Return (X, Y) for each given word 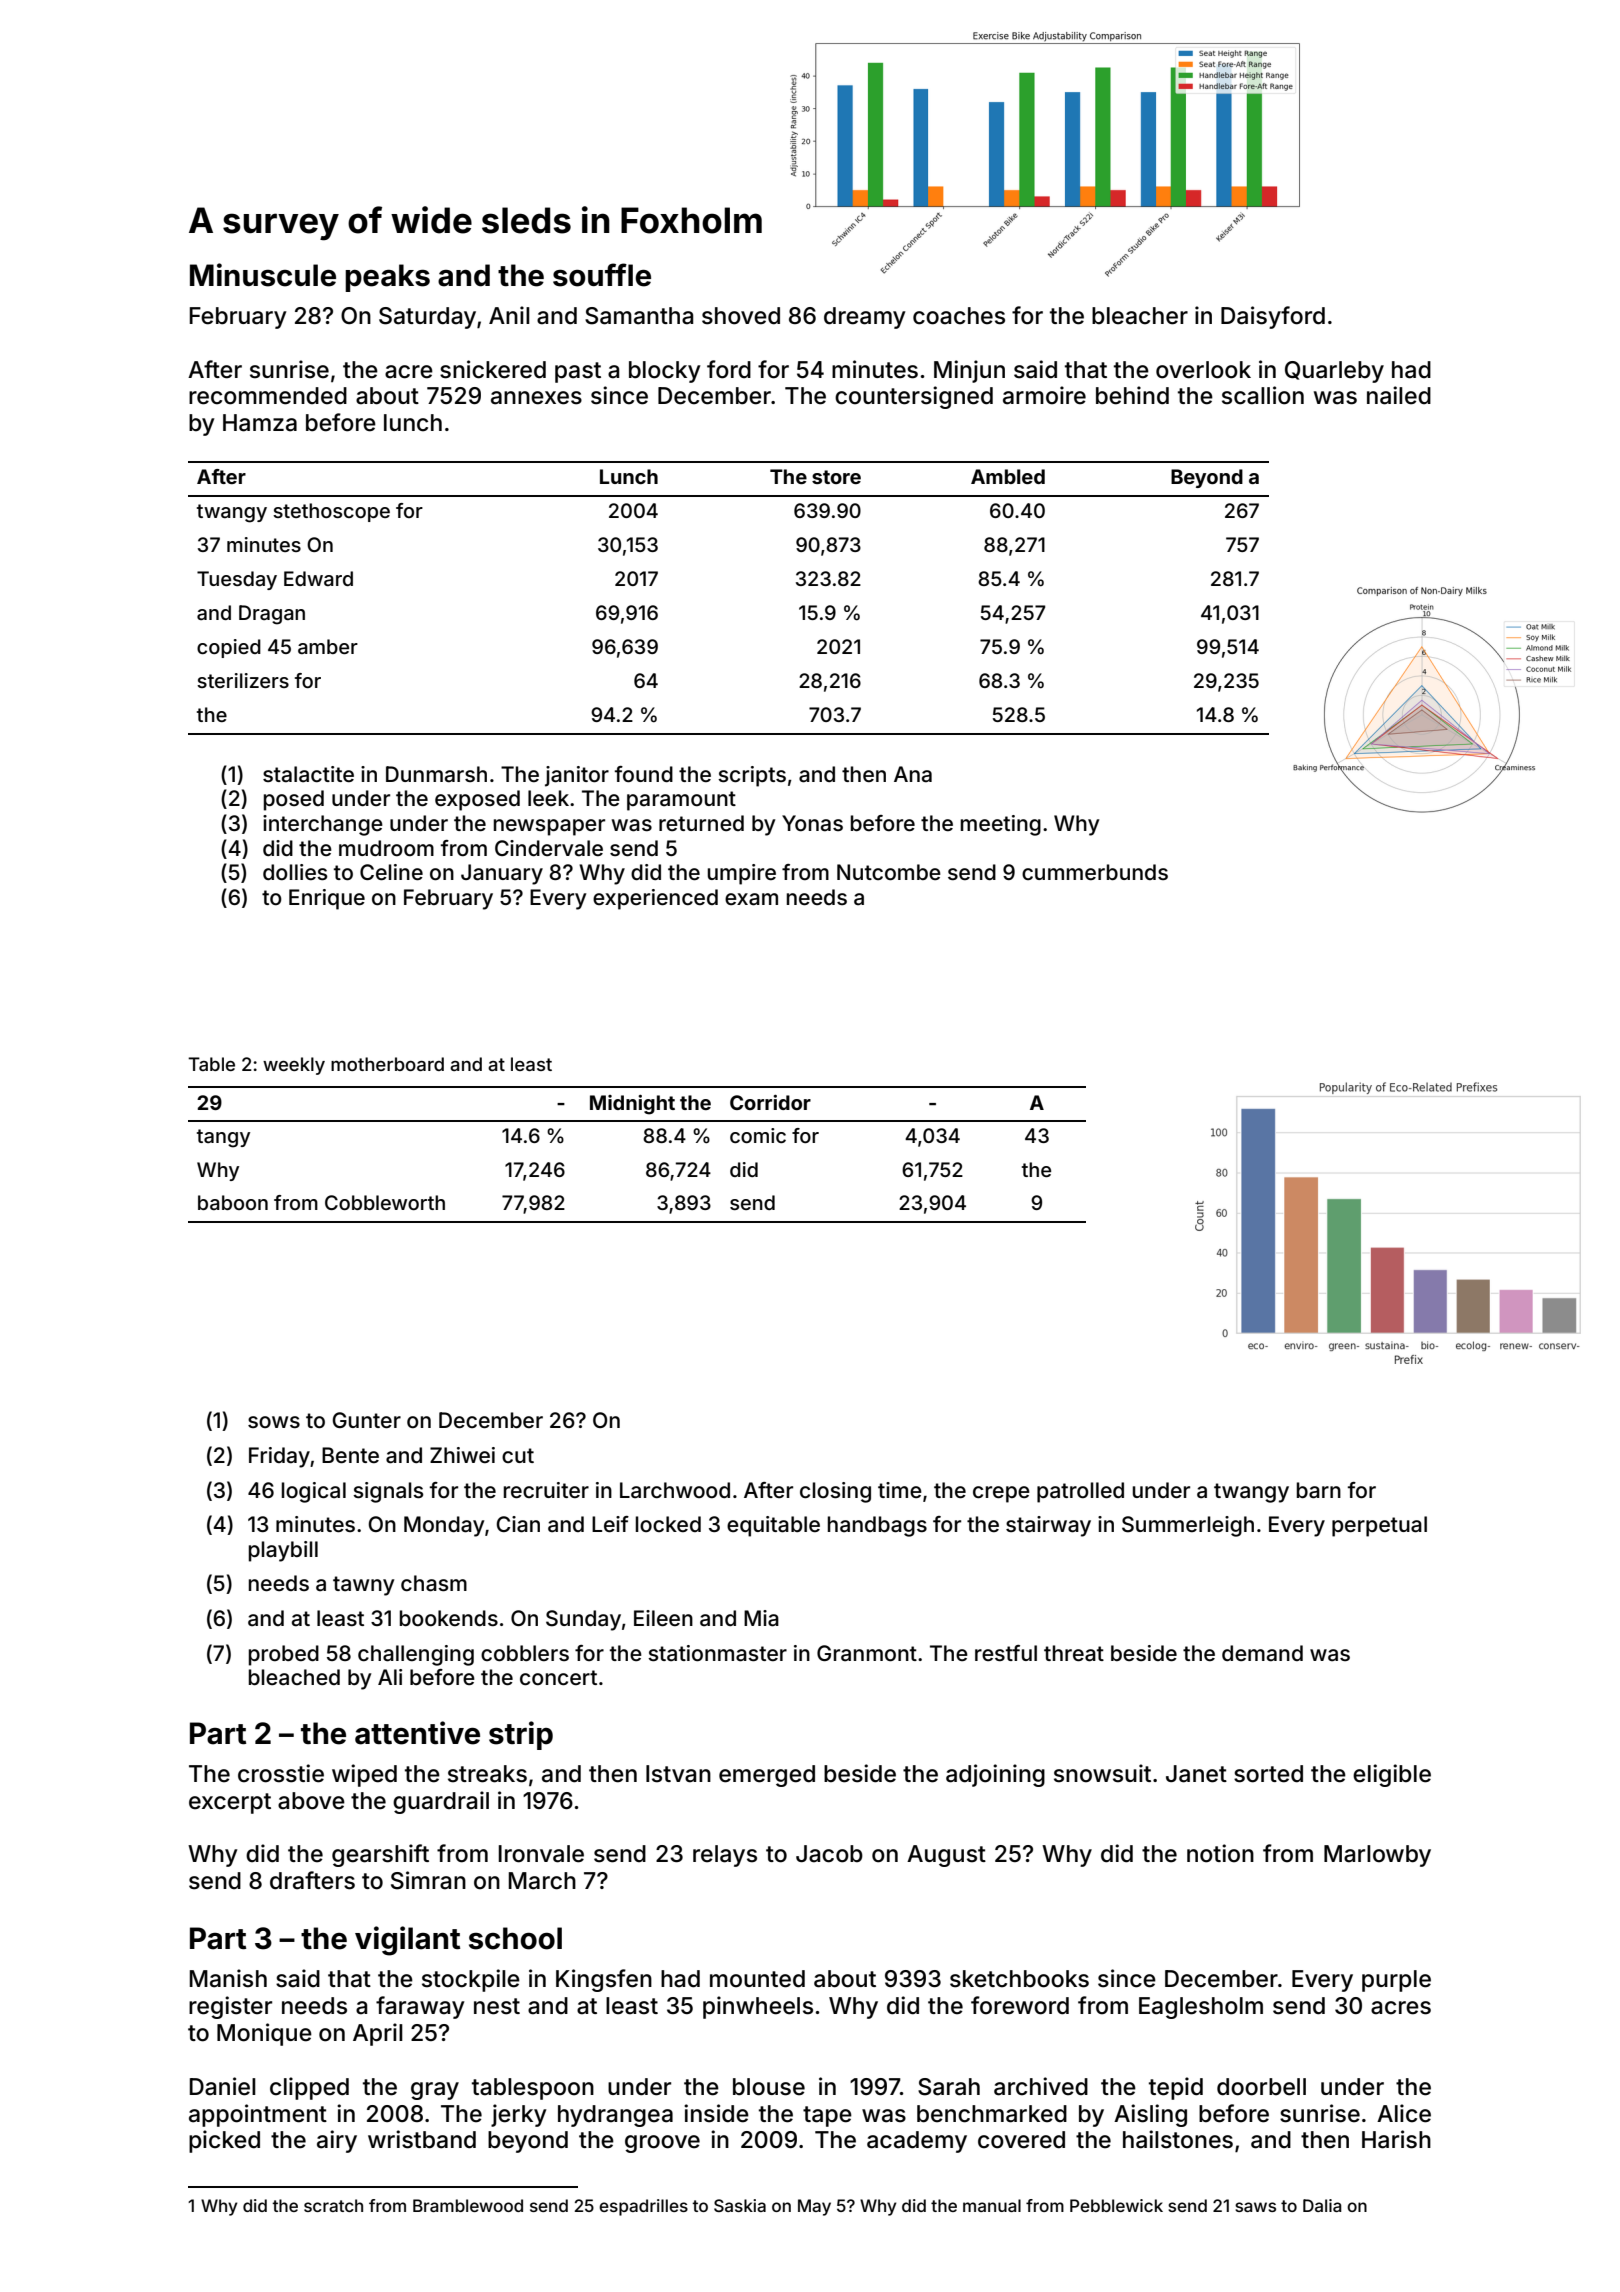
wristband (422, 2139)
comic (758, 1135)
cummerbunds (1095, 872)
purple (1396, 1981)
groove (662, 2144)
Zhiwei (462, 1455)
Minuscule (263, 275)
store (836, 477)
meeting (1001, 825)
